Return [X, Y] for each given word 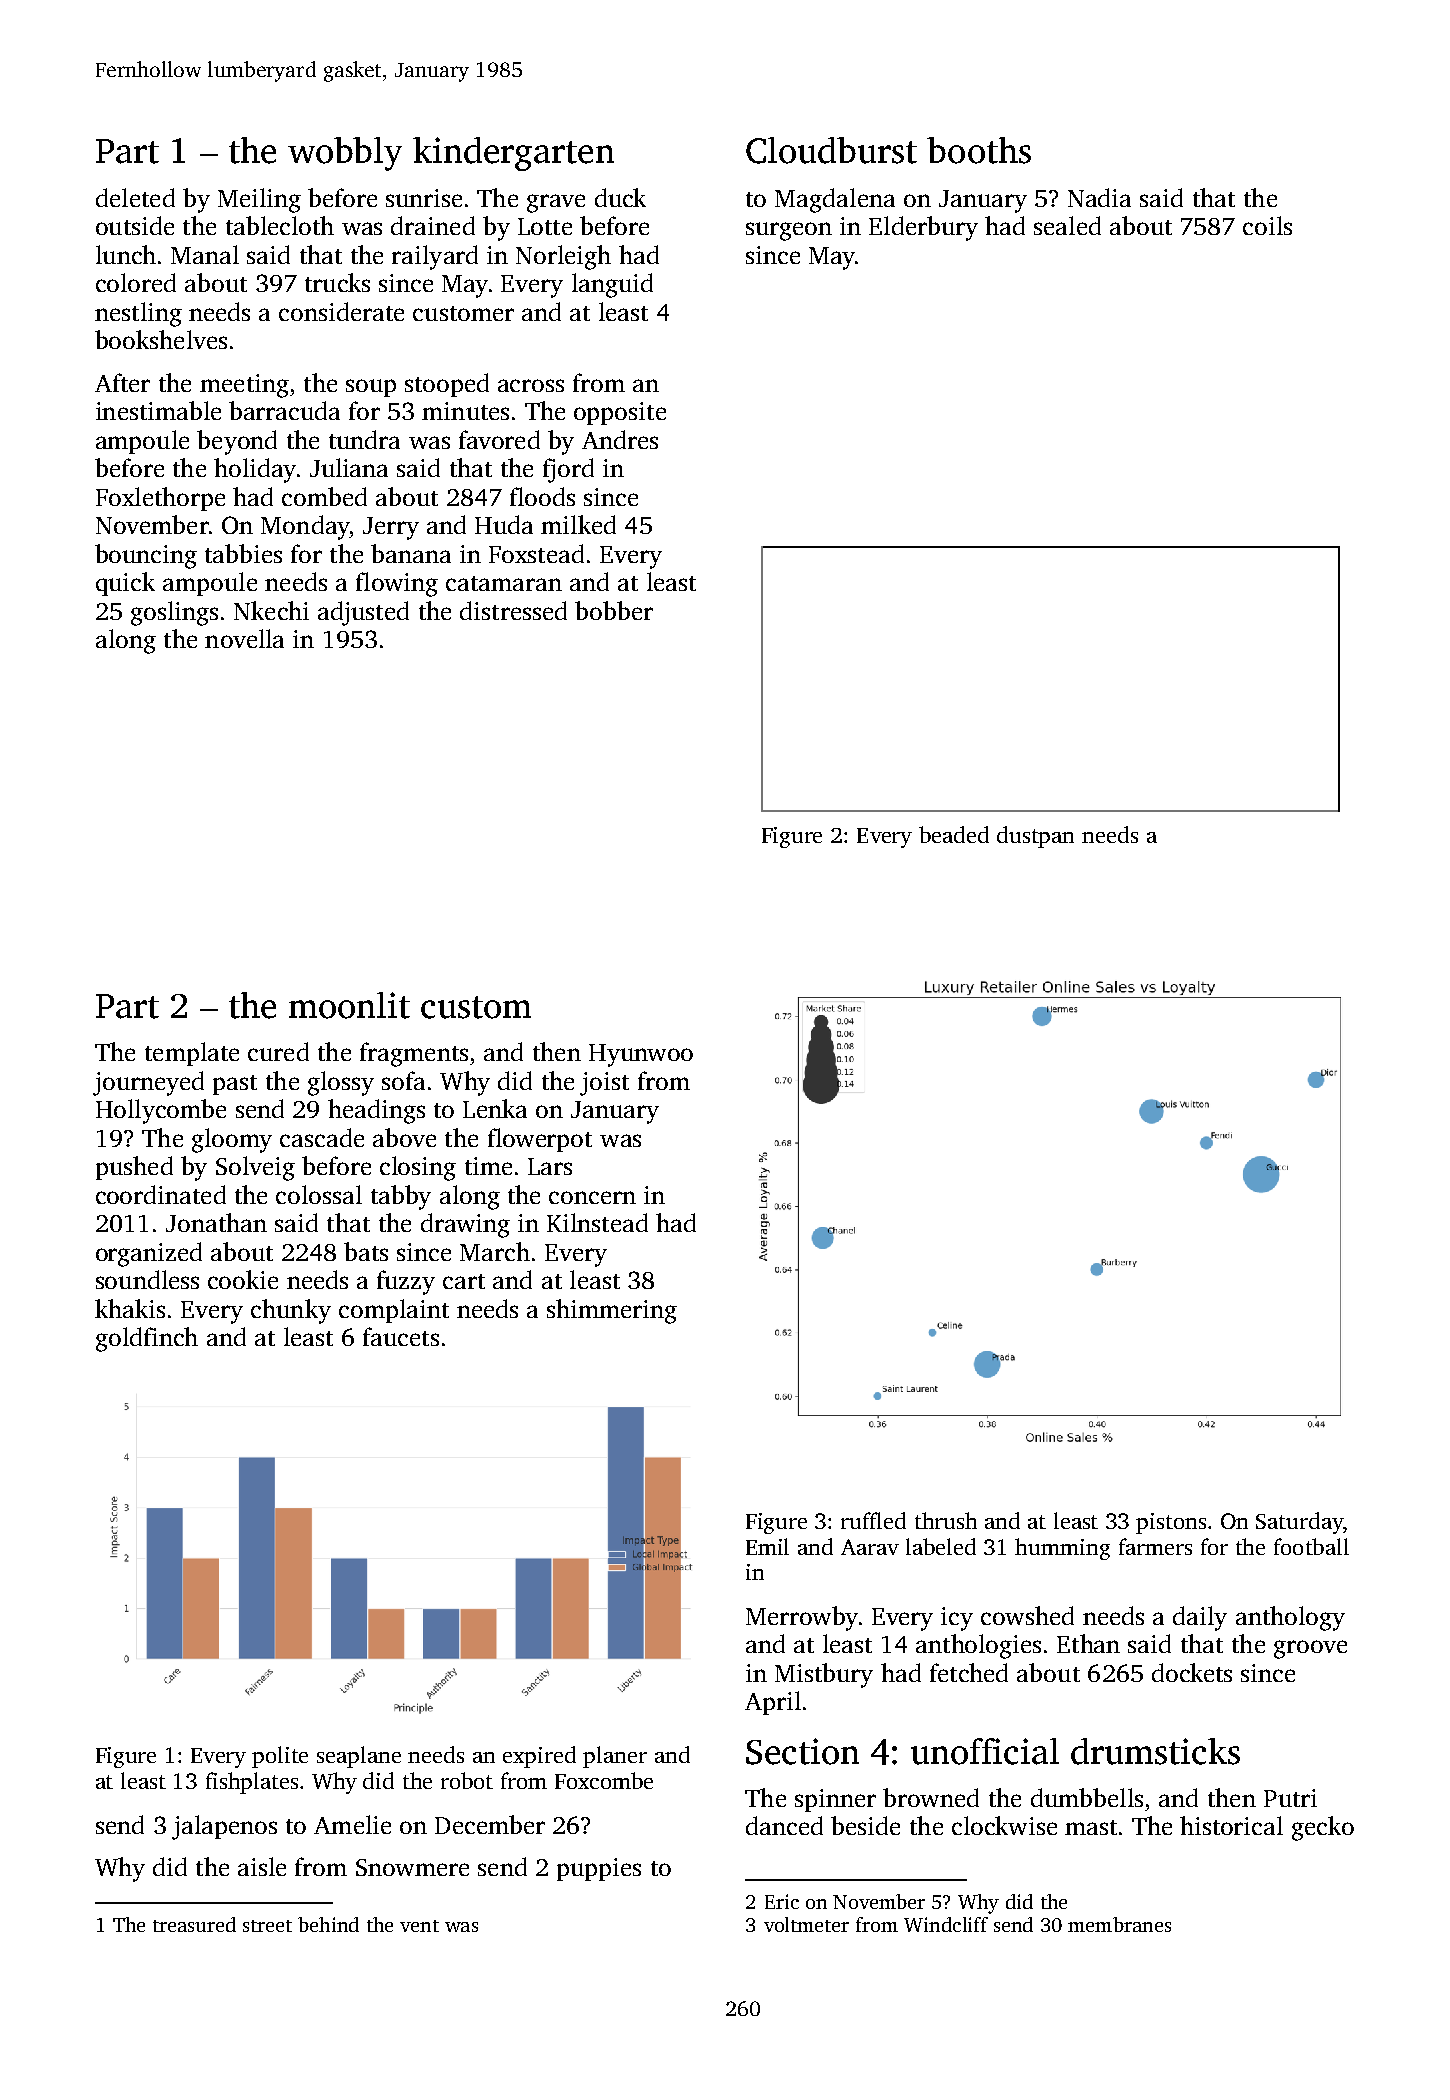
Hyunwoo [641, 1055]
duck [620, 197]
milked [578, 524]
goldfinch [147, 1339]
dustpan [1035, 837]
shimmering [612, 1311]
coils [1267, 225]
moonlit [349, 1005]
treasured [194, 1924]
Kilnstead [597, 1222]
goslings [174, 613]
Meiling [259, 200]
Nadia [1099, 197]
